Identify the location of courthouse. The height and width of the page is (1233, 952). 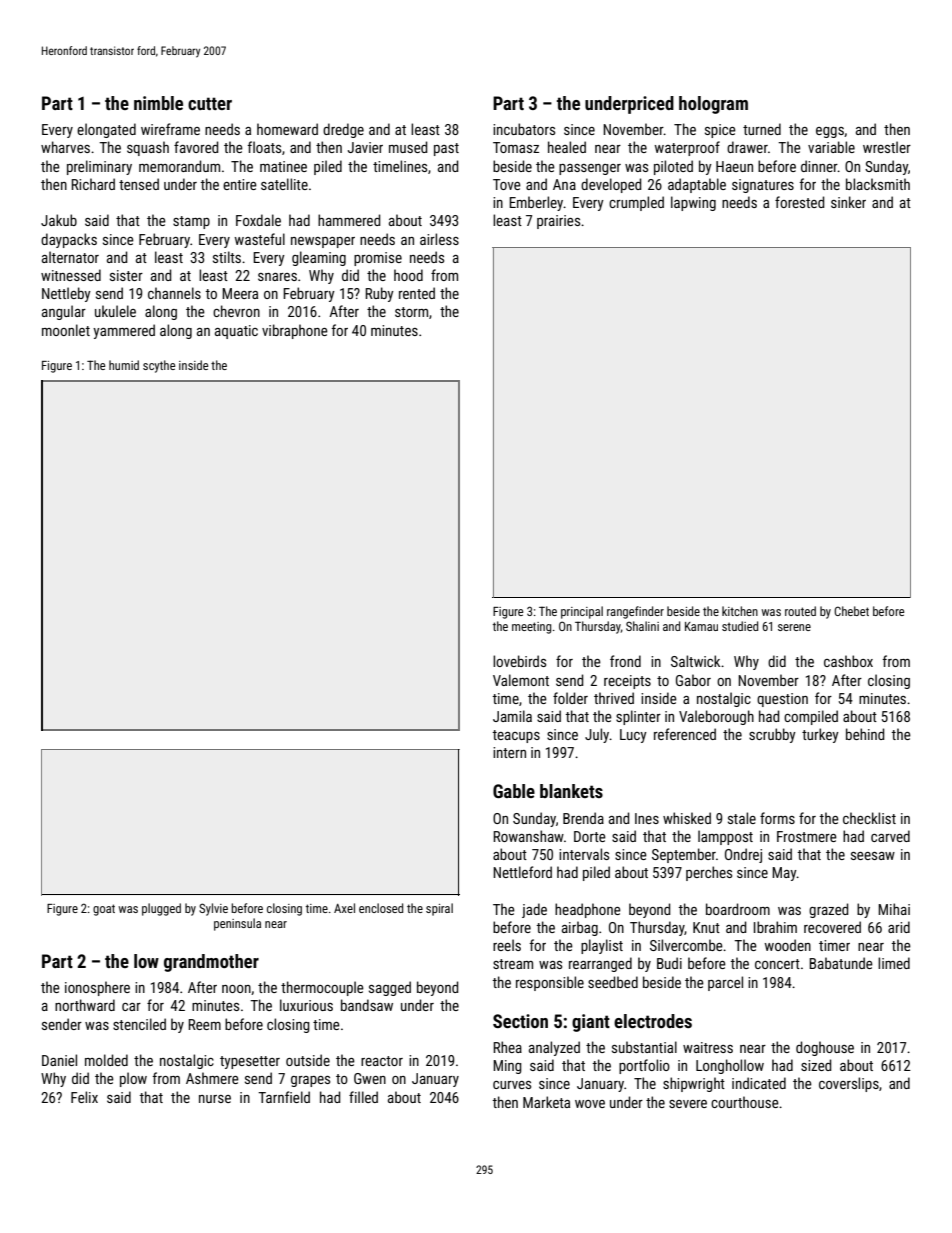
(745, 1102).
